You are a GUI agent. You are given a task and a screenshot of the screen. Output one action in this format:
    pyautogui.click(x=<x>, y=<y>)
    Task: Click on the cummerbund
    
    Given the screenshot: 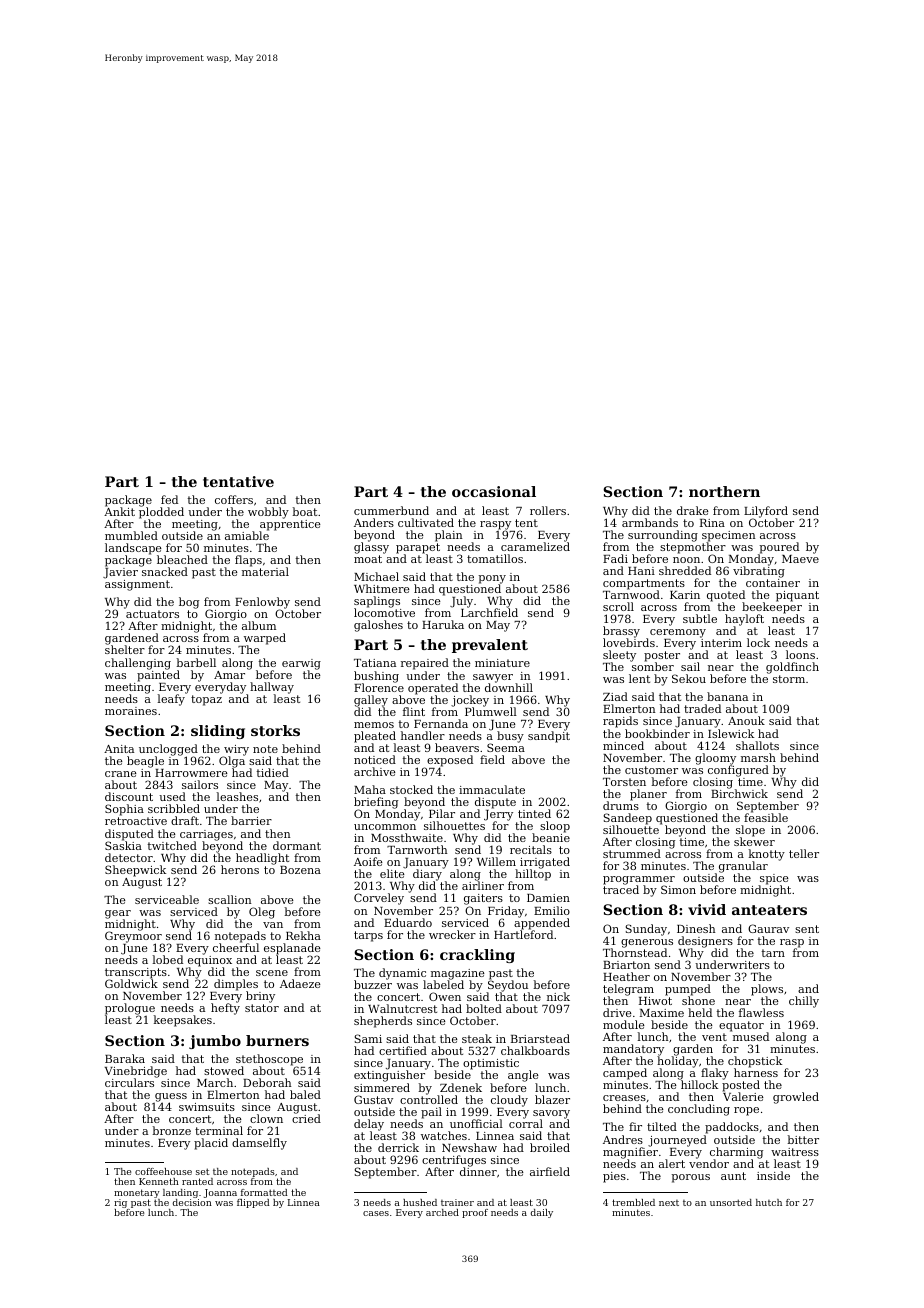 What is the action you would take?
    pyautogui.click(x=391, y=510)
